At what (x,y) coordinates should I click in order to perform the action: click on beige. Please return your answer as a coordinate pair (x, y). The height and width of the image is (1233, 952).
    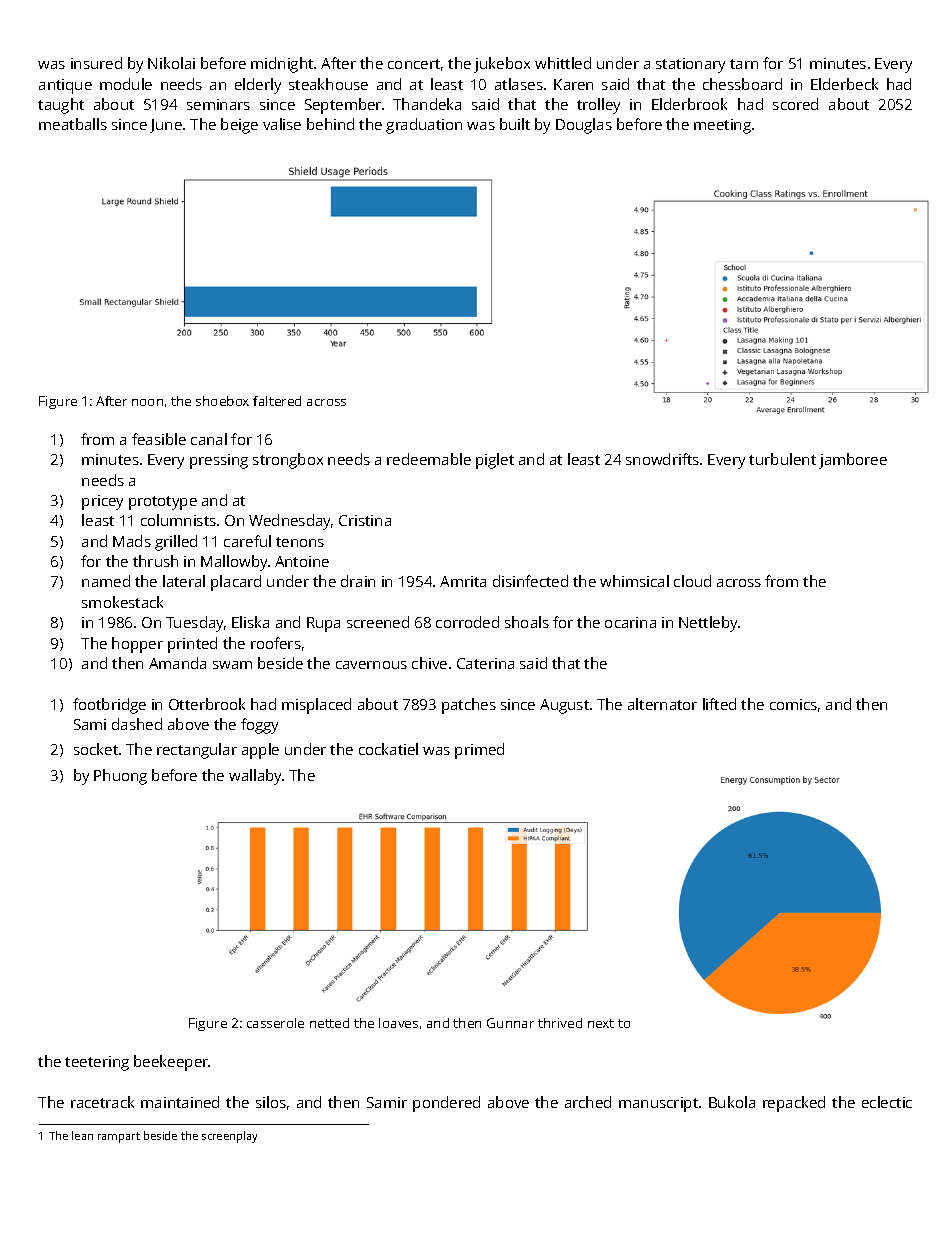
    Looking at the image, I should click on (239, 126).
